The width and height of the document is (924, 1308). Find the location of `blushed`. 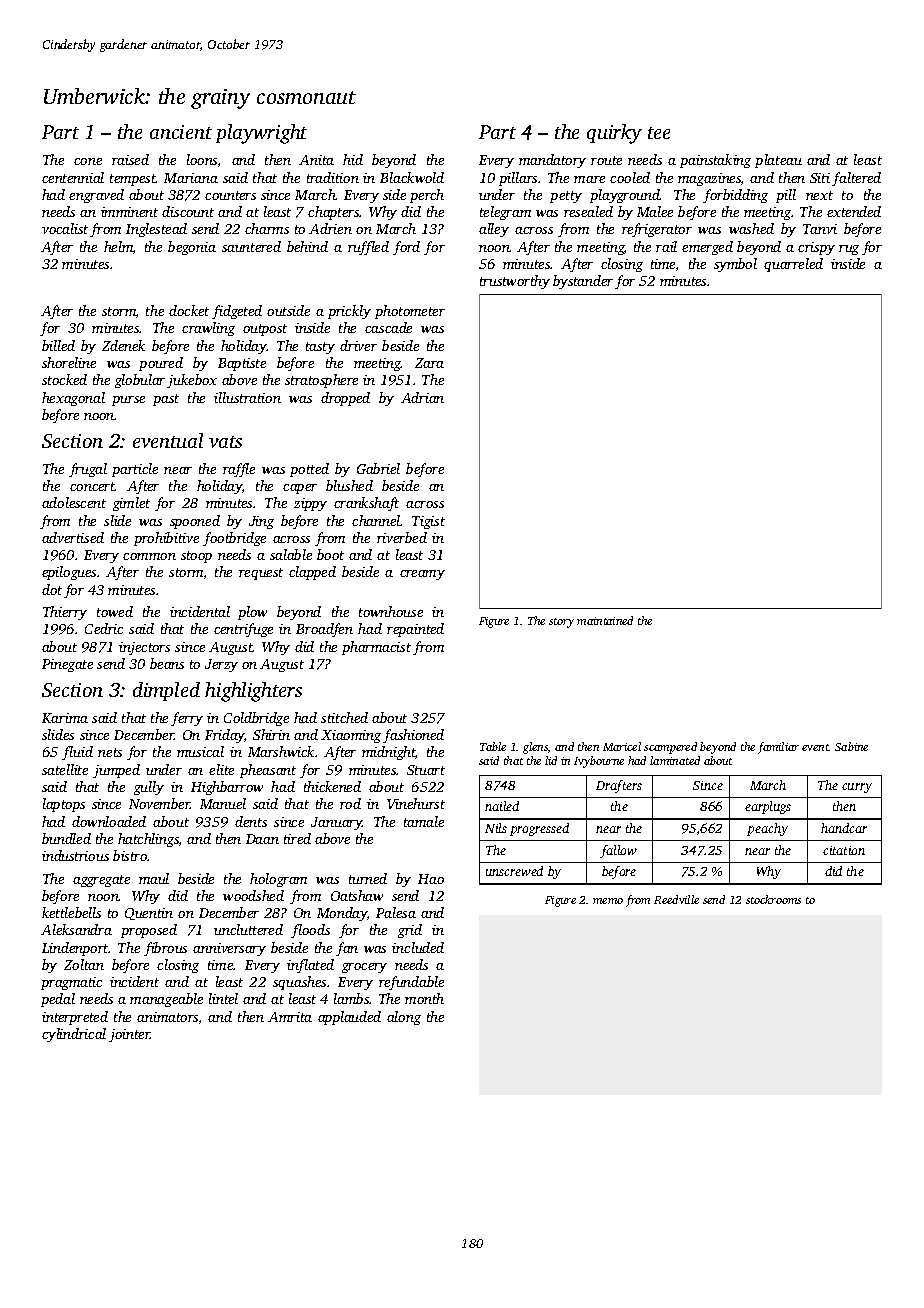

blushed is located at coordinates (349, 485).
